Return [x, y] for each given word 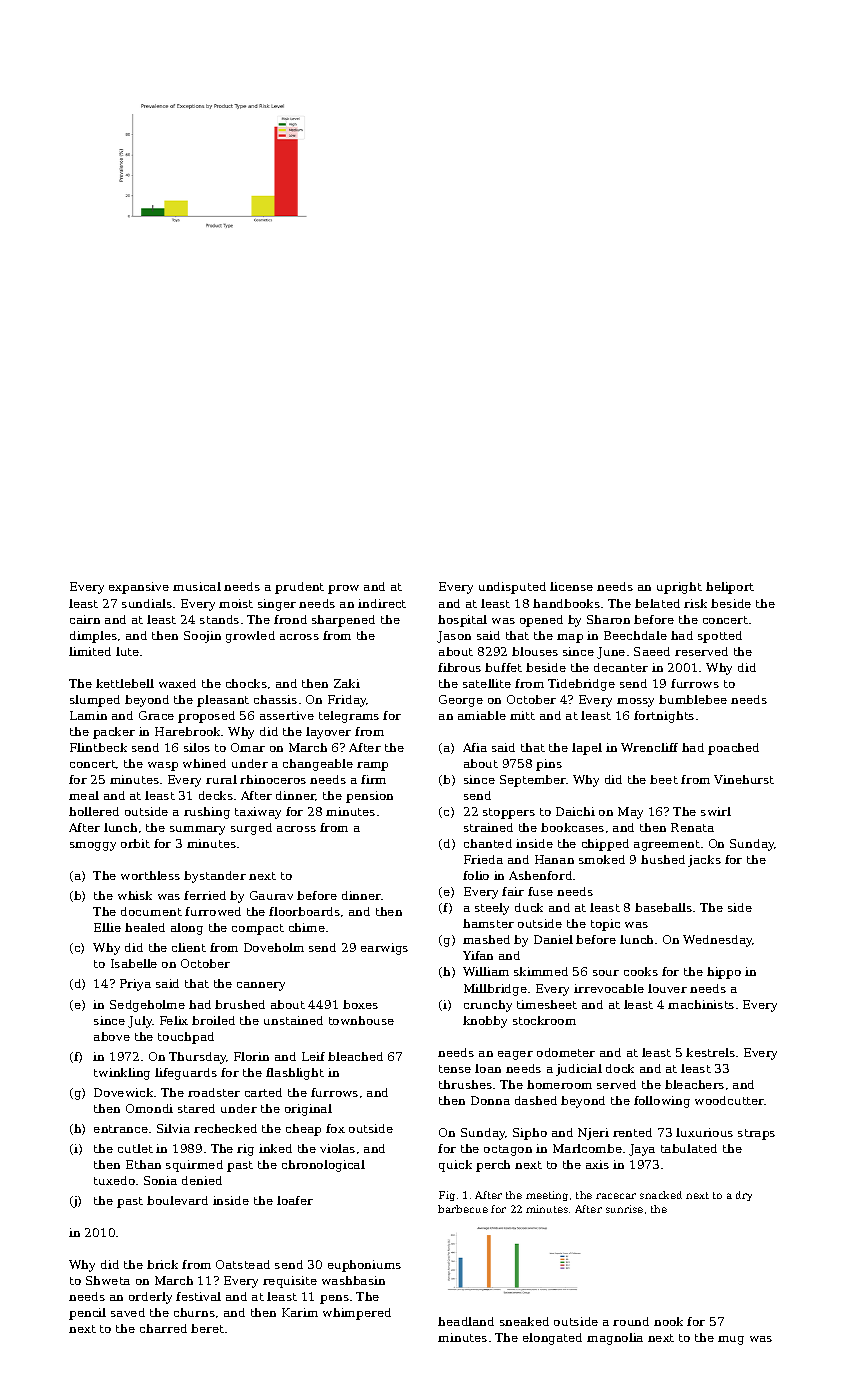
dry [744, 1196]
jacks [704, 861]
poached [733, 749]
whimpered [357, 1314]
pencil [87, 1314]
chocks [246, 683]
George [461, 701]
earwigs [384, 949]
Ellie [107, 927]
